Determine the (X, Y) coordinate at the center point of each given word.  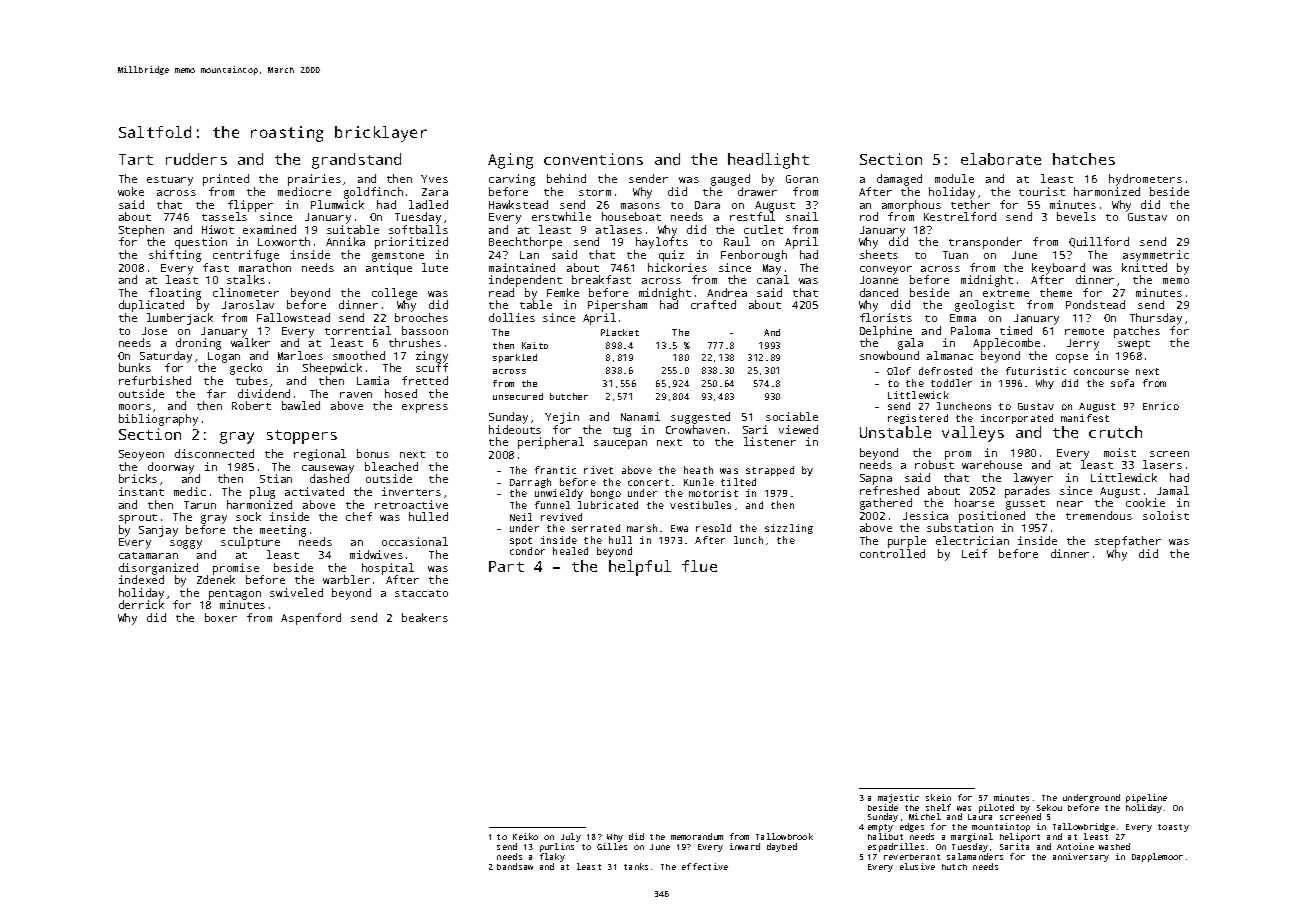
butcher (569, 396)
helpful (640, 568)
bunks (135, 367)
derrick (141, 605)
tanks (636, 866)
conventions (593, 159)
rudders (196, 159)
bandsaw (515, 866)
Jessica (925, 515)
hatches (1084, 159)
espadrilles (896, 847)
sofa (1122, 383)
